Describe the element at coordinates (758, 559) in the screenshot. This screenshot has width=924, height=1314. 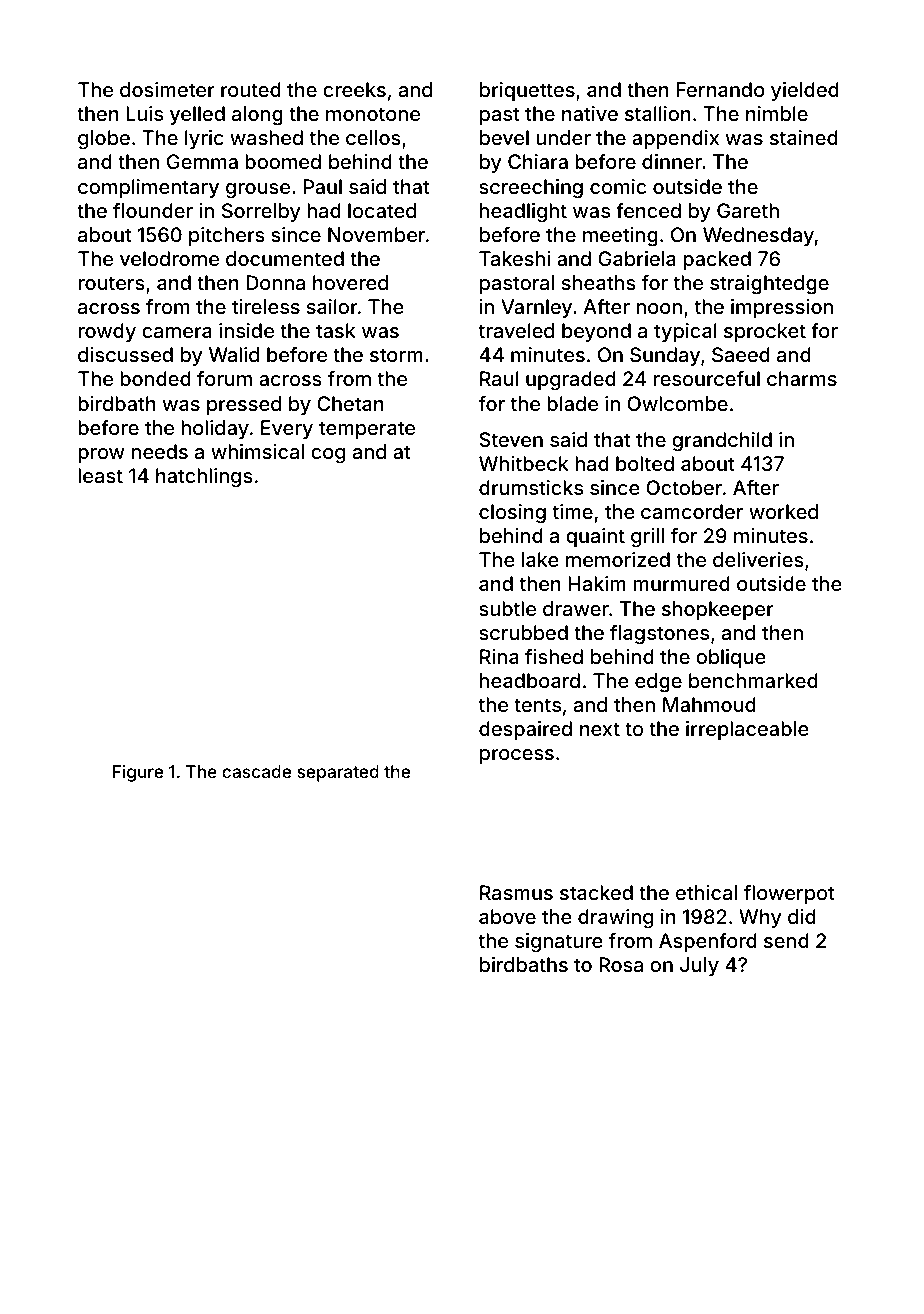
I see `deliveries` at that location.
